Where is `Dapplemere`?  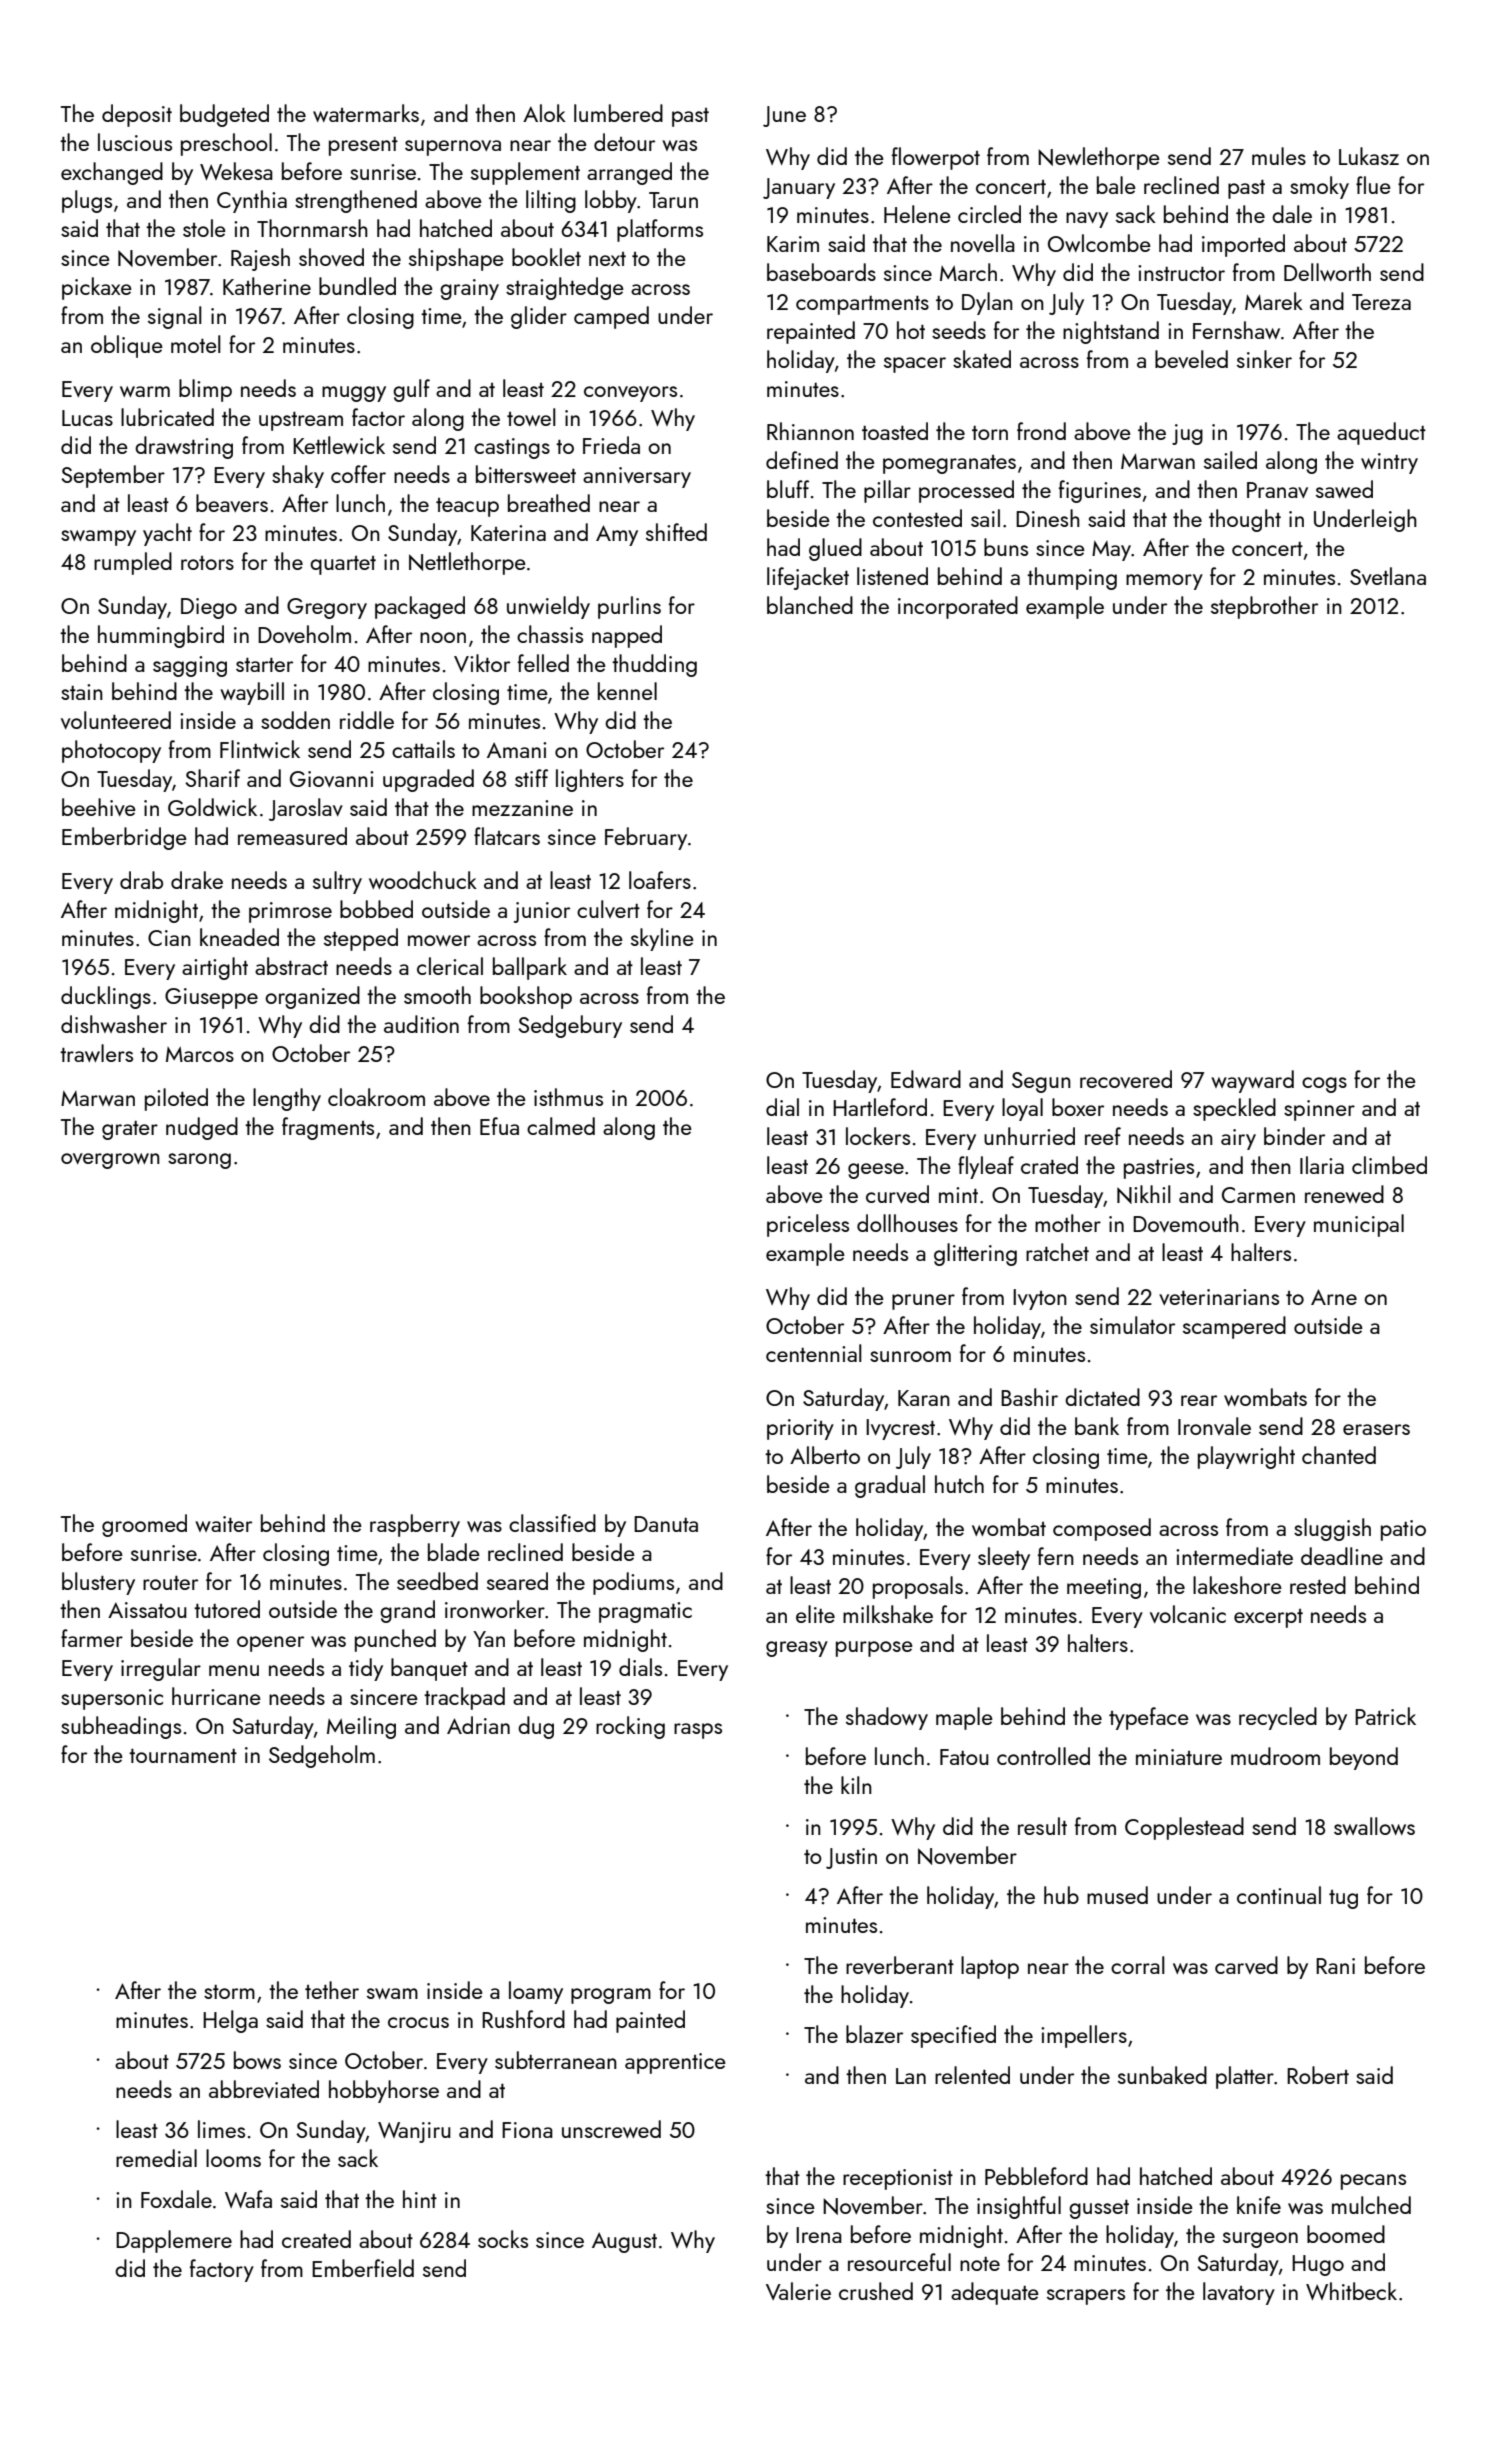
Dapplemere is located at coordinates (174, 2241).
